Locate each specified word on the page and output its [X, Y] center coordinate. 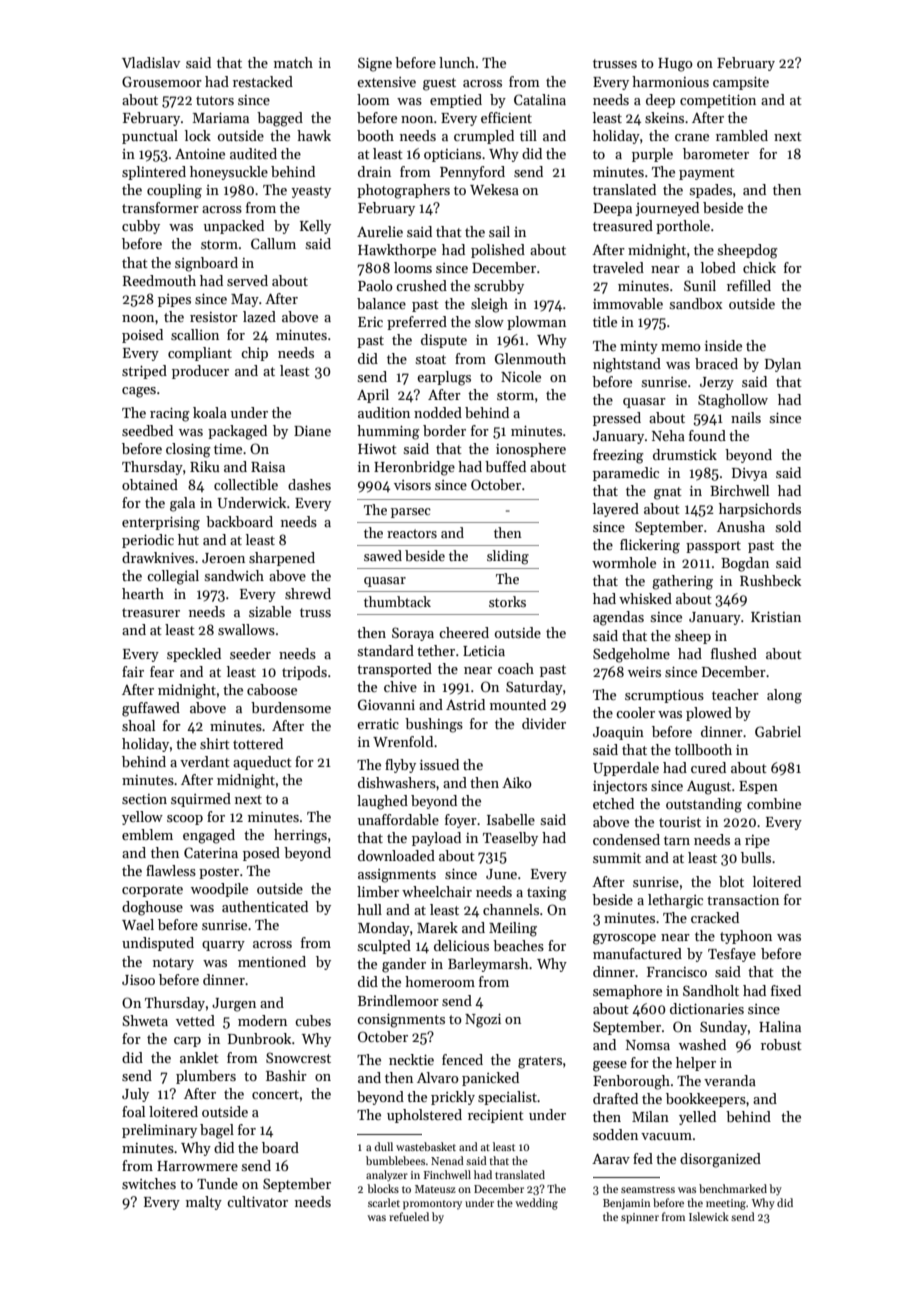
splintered [154, 173]
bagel [217, 1131]
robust [781, 1044]
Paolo [375, 285]
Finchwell [447, 1174]
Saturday [534, 688]
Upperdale [626, 769]
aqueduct [262, 763]
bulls [756, 857]
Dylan [783, 365]
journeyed [667, 209]
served [247, 280]
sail [499, 231]
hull [369, 909]
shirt [215, 743]
